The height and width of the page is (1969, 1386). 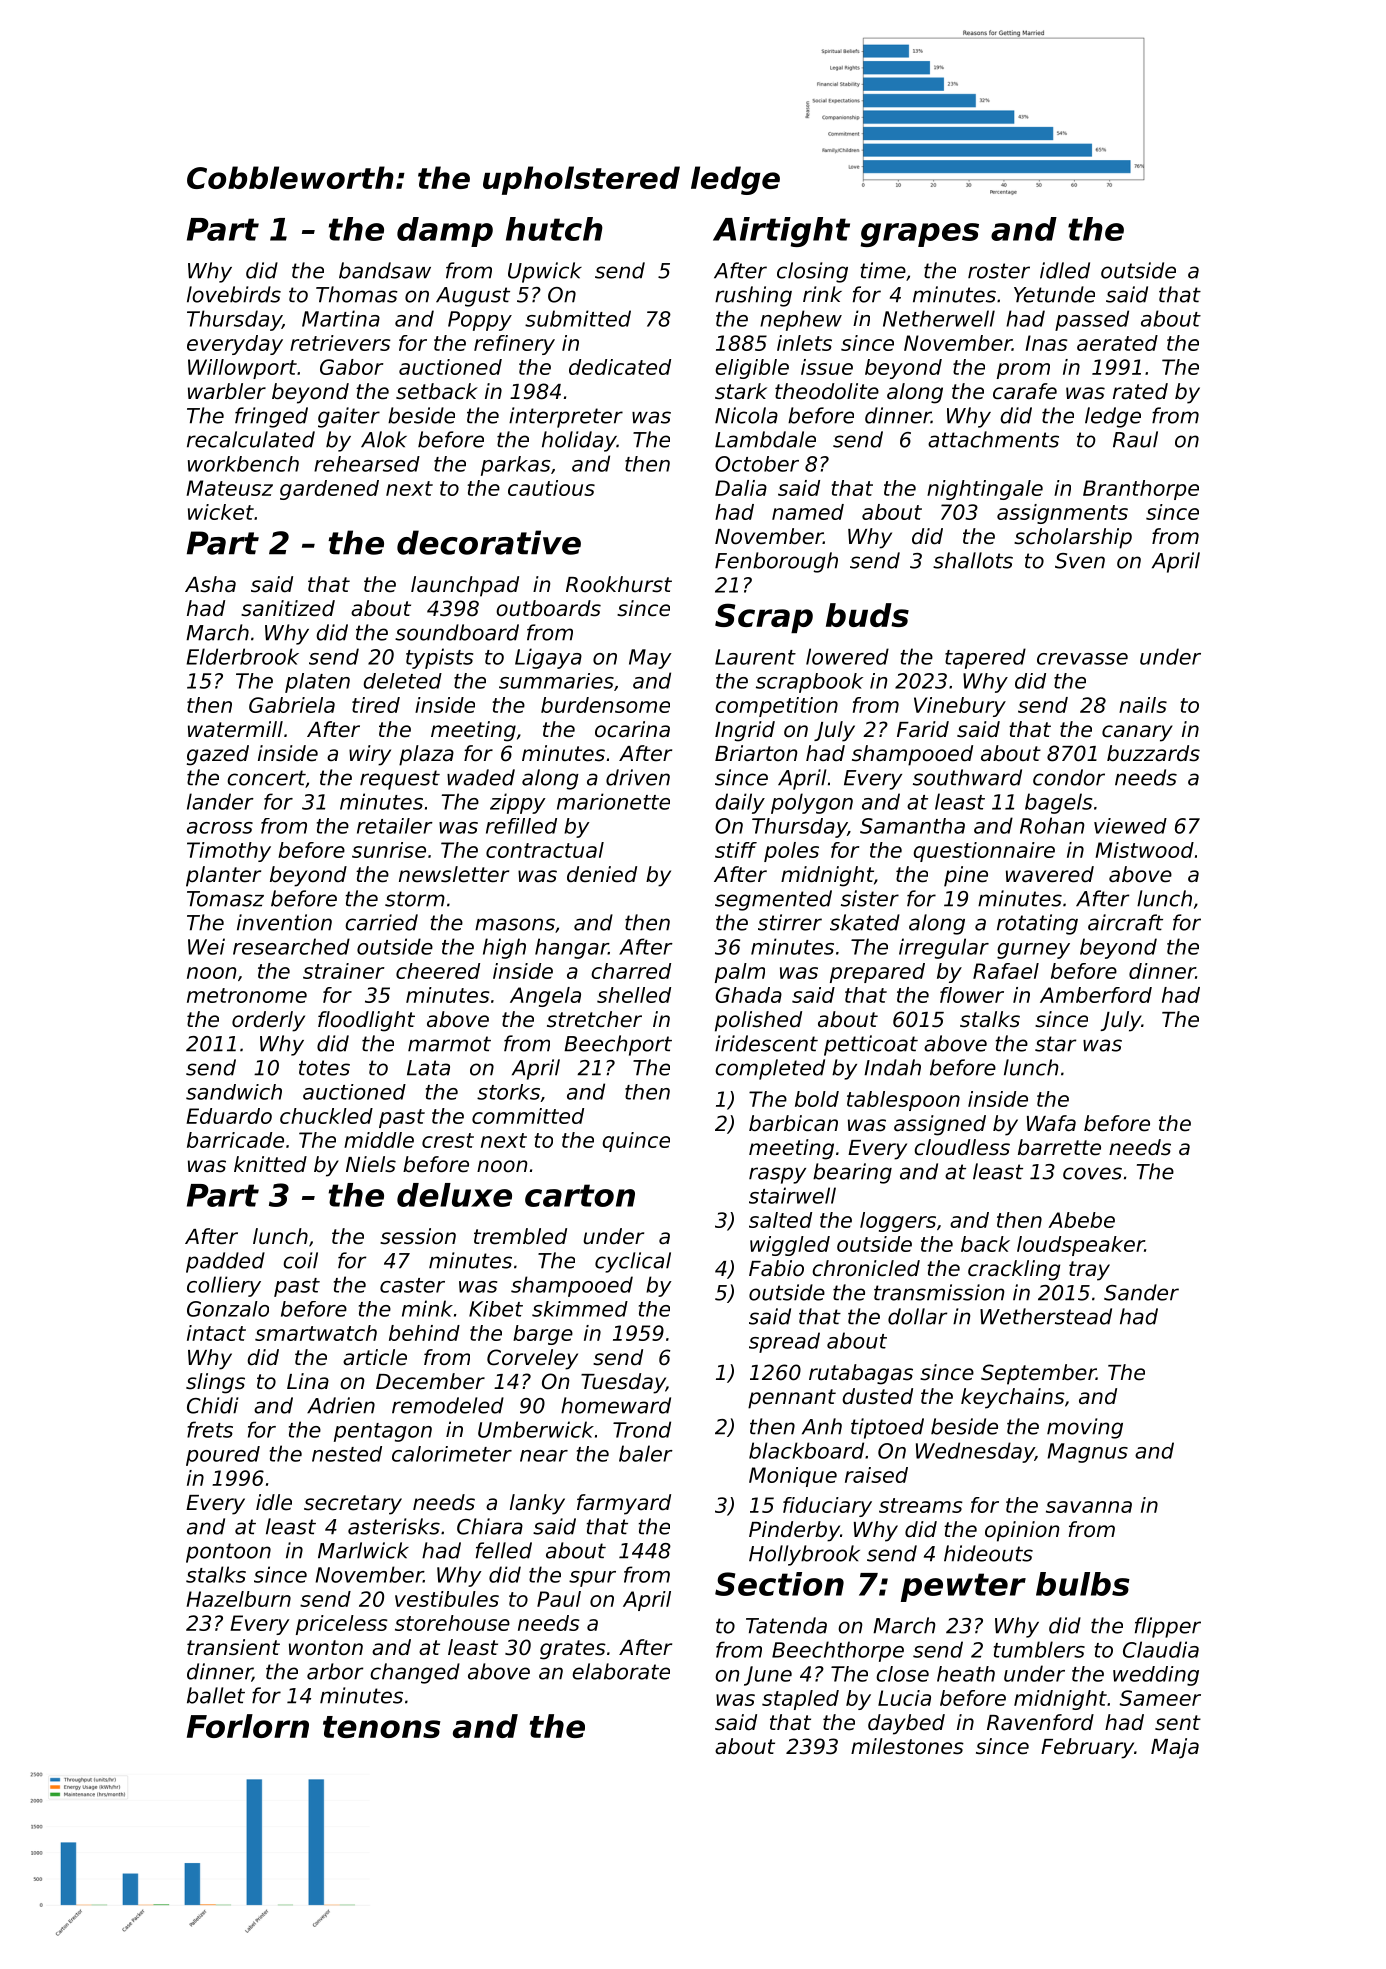 What do you see at coordinates (554, 229) in the page?
I see `hutch` at bounding box center [554, 229].
